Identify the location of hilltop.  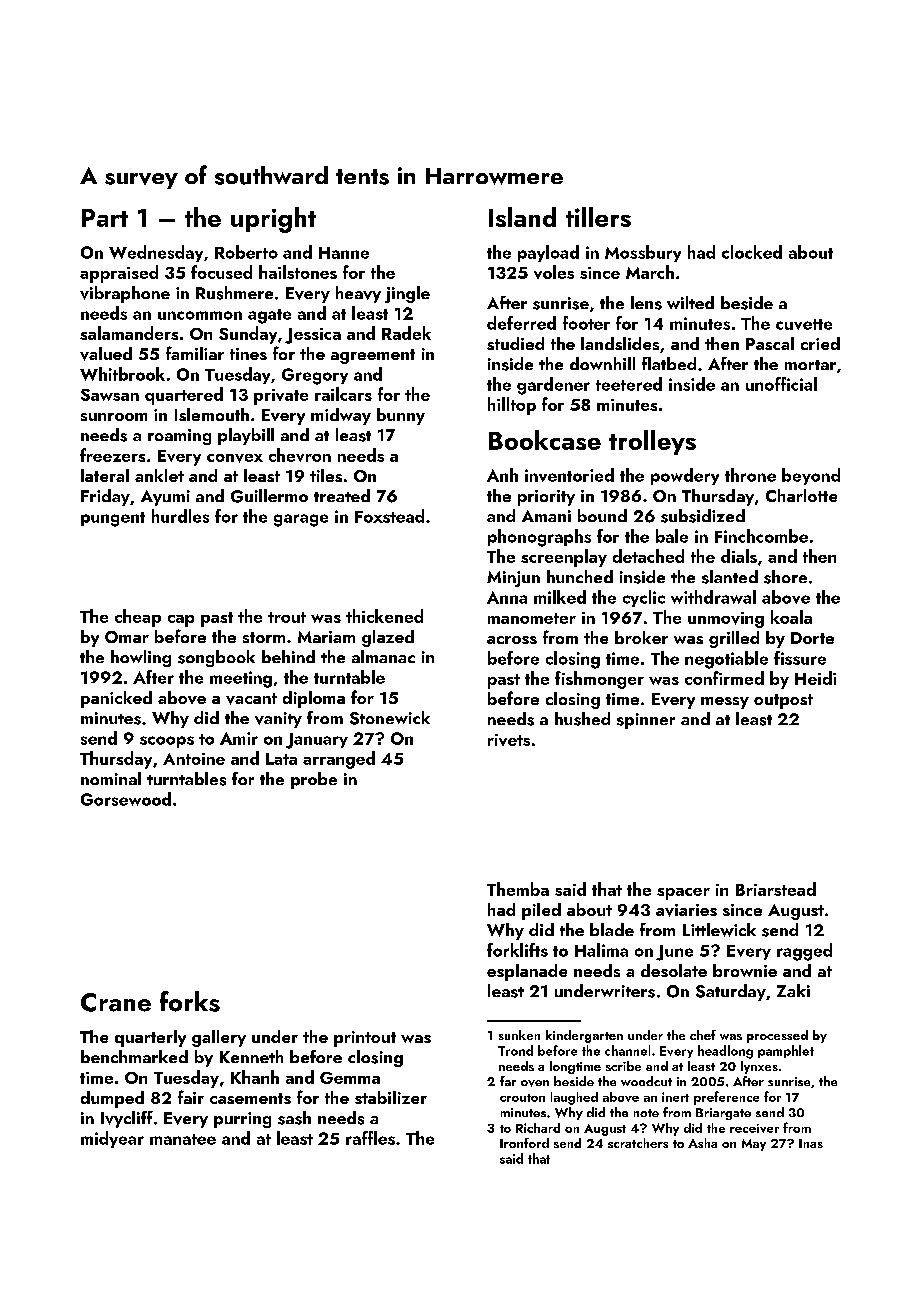
(512, 406).
